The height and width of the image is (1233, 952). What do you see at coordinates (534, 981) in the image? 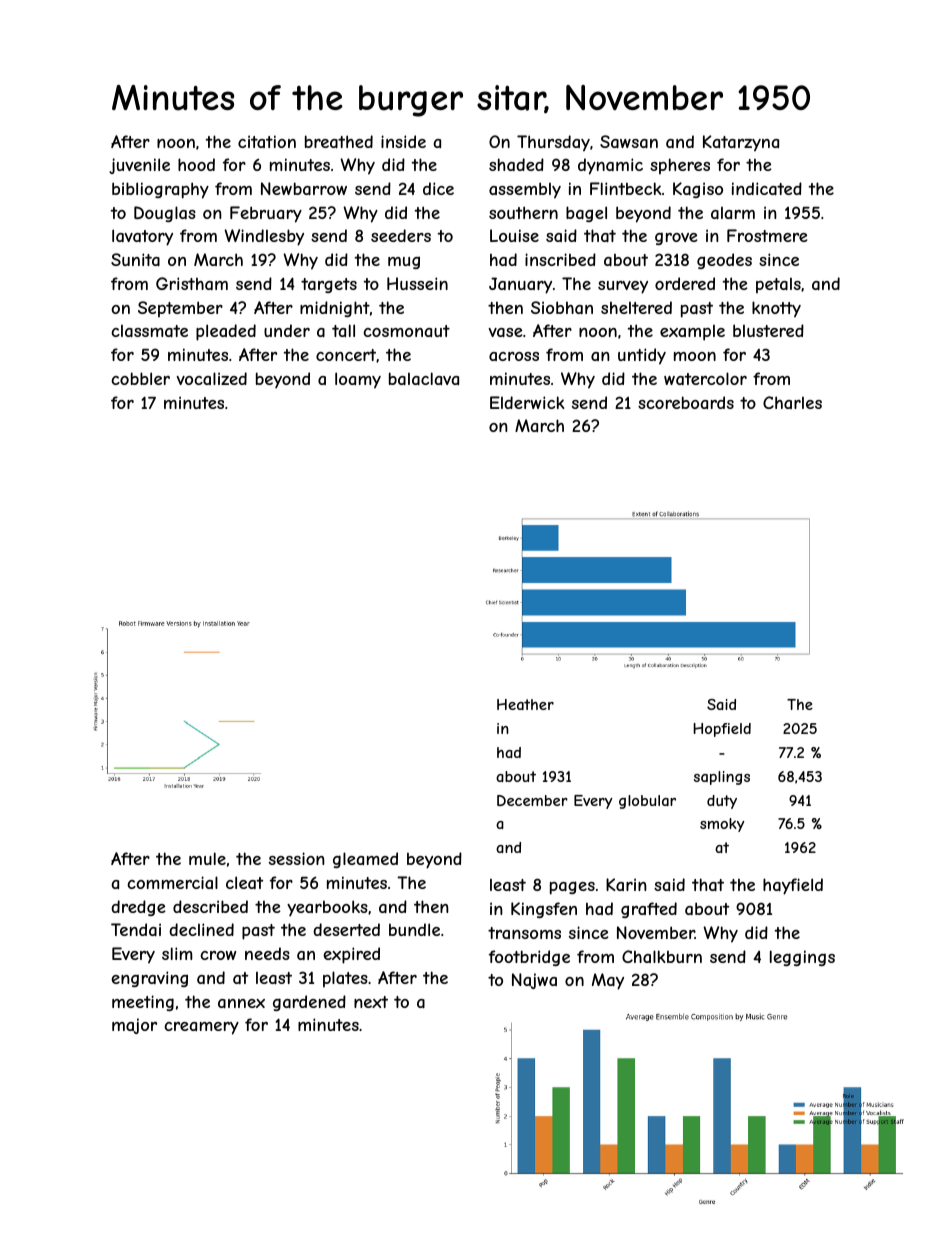
I see `Najwa` at bounding box center [534, 981].
